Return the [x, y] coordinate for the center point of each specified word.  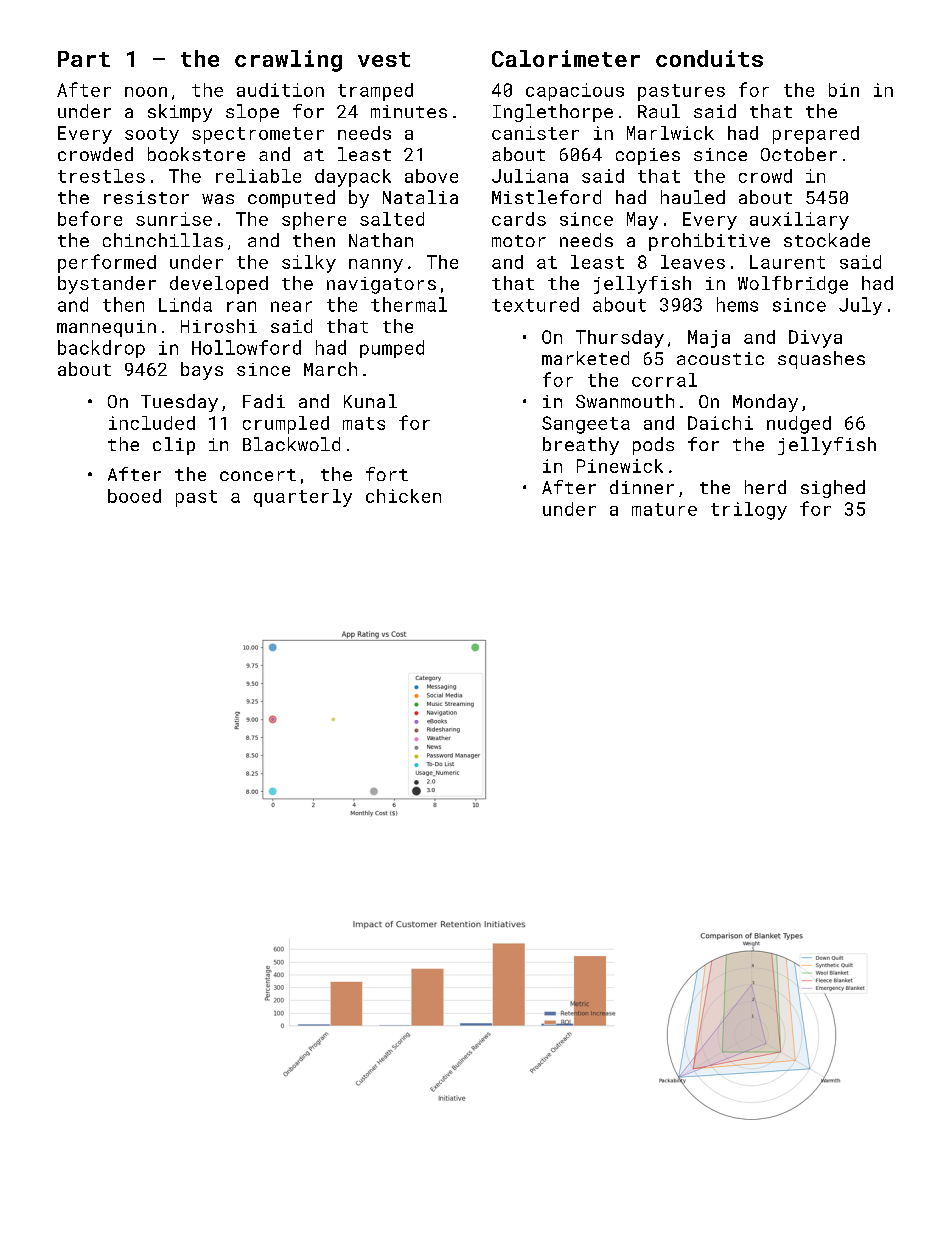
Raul [659, 111]
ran [241, 306]
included [152, 423]
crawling [288, 61]
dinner [642, 487]
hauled [693, 197]
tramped [375, 92]
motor [519, 241]
